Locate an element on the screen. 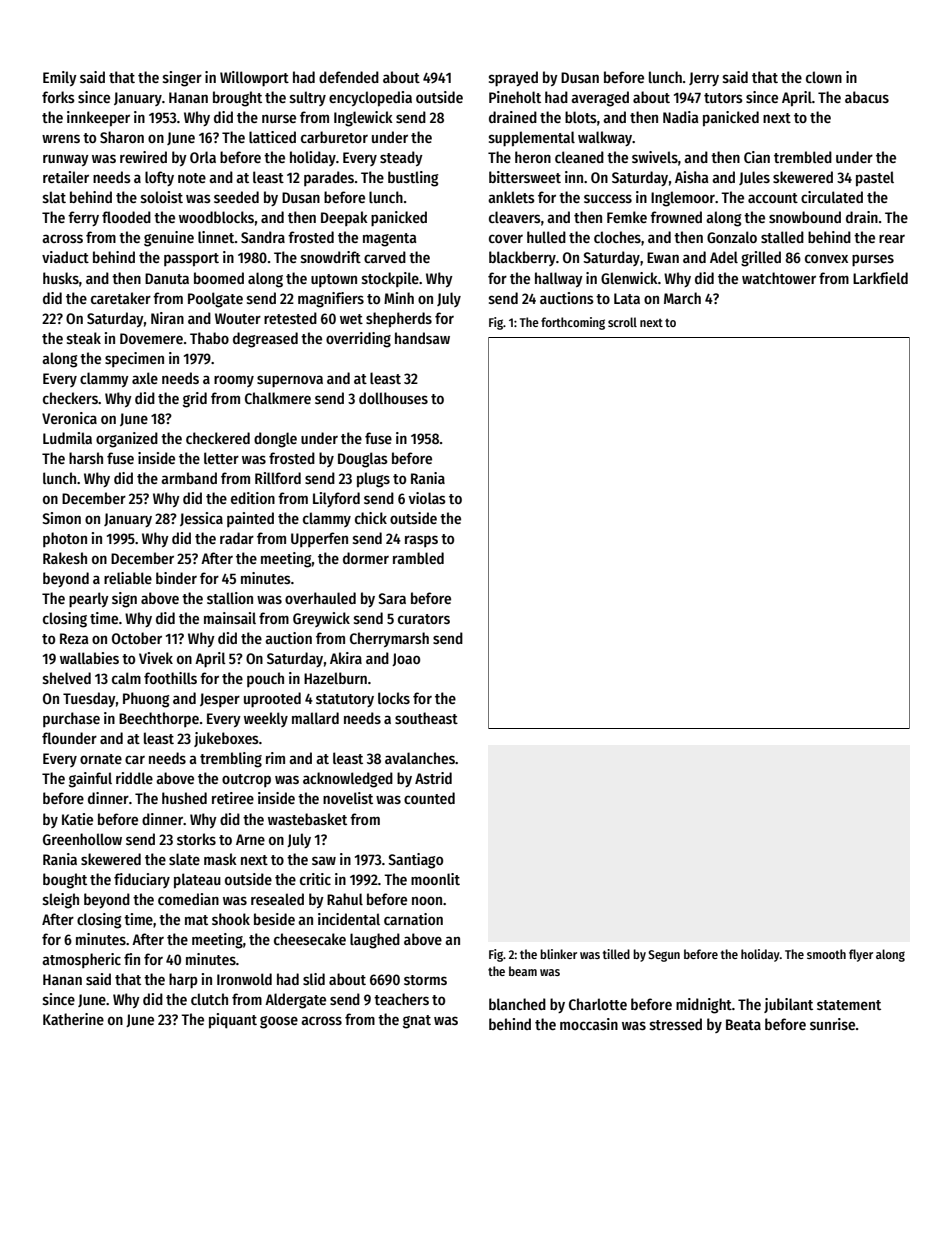 The width and height of the screenshot is (952, 1233). violas is located at coordinates (427, 498).
